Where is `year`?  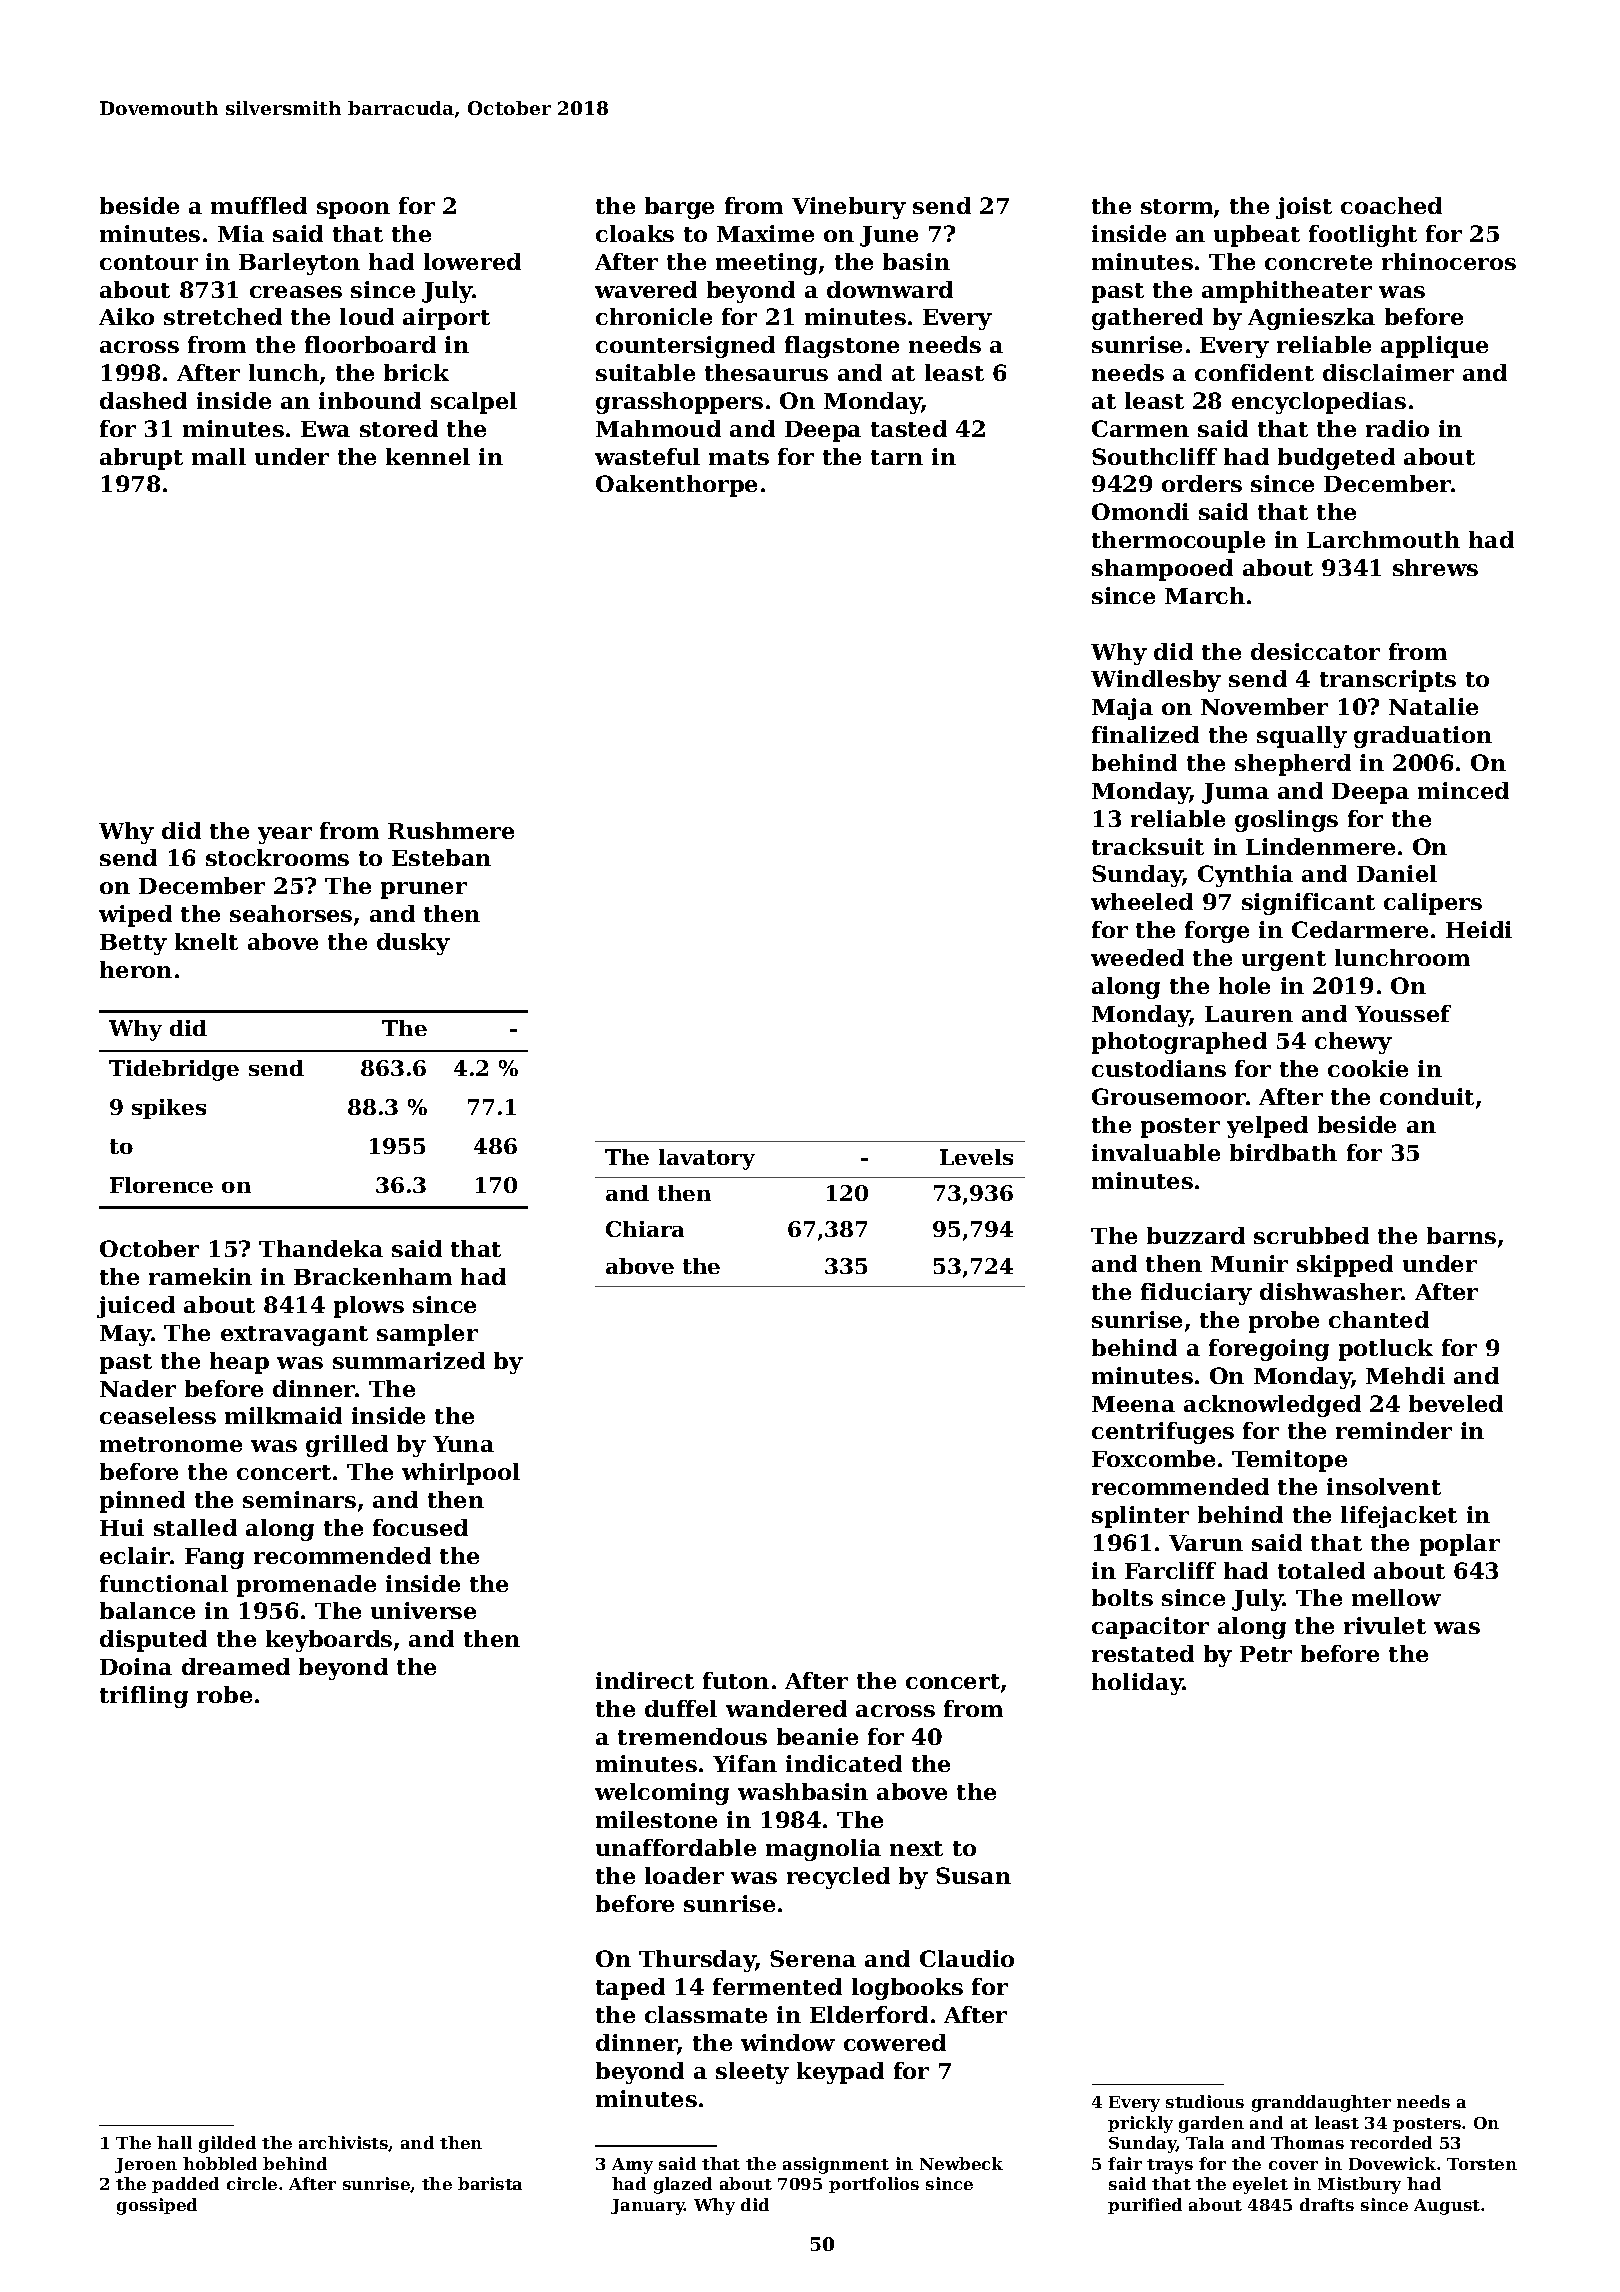
year is located at coordinates (285, 835).
